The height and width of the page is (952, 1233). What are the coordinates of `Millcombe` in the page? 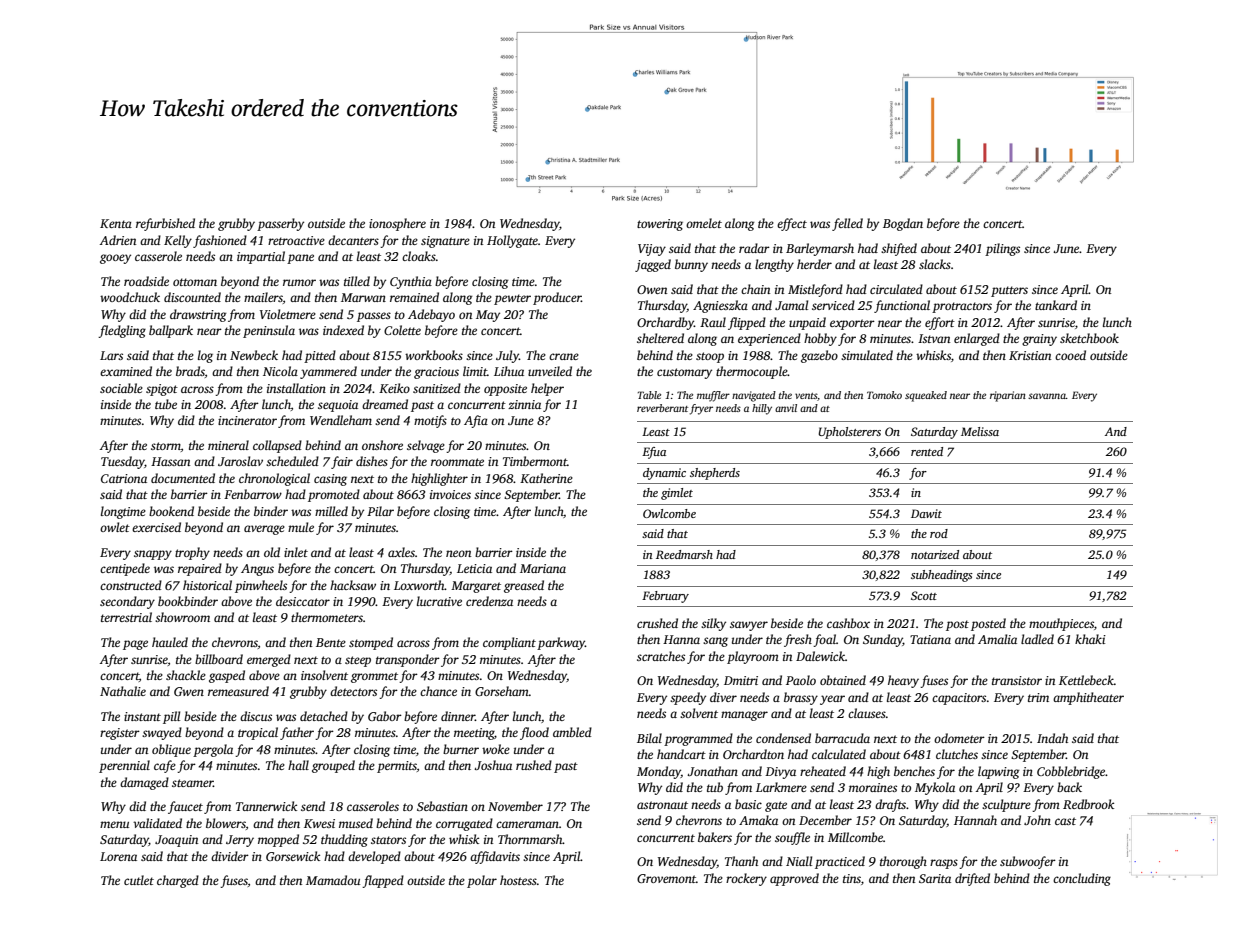 It's located at (855, 837).
